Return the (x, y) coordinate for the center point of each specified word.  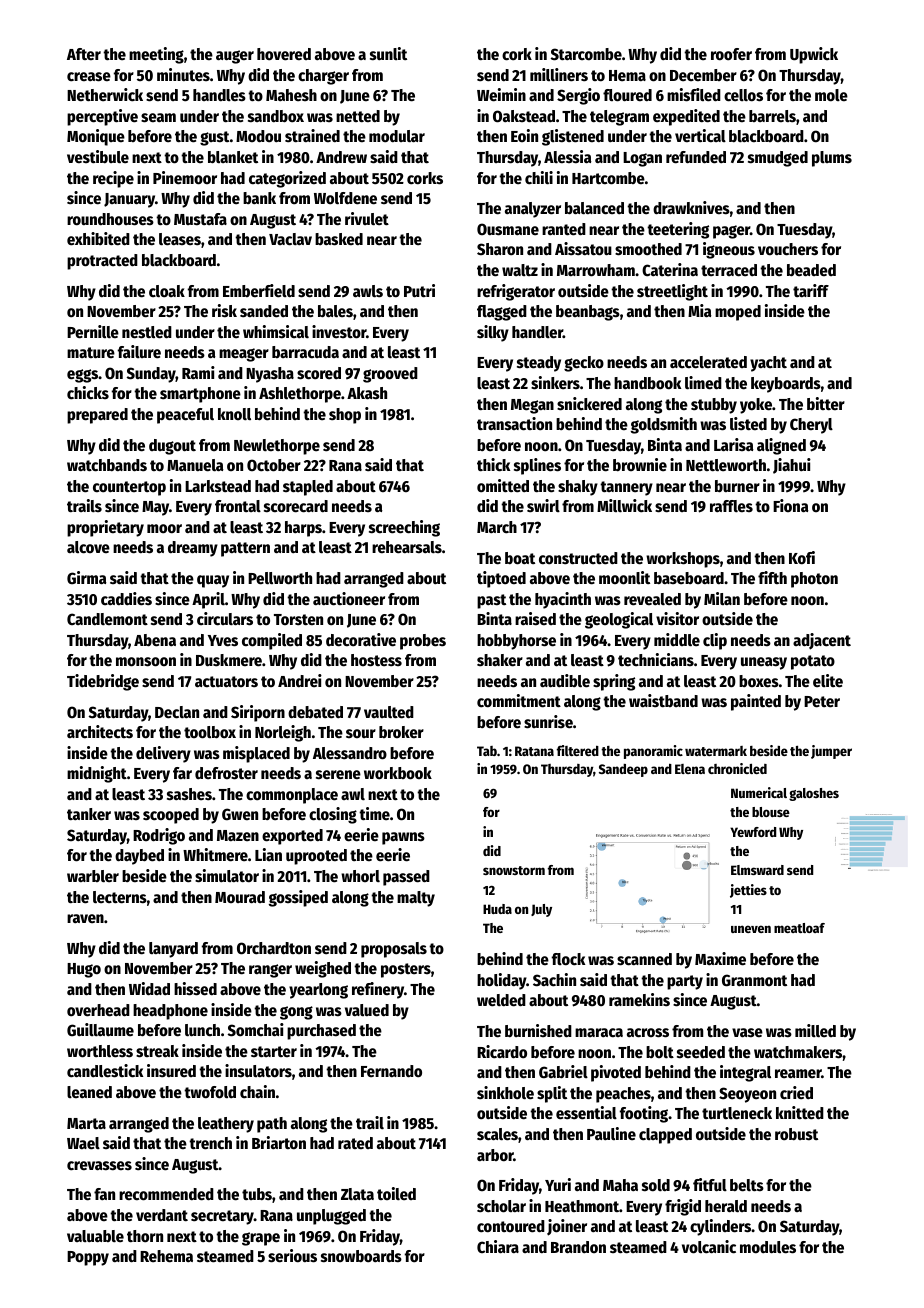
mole (831, 95)
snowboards (361, 1256)
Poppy (88, 1258)
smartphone (200, 395)
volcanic (709, 1247)
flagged (502, 313)
